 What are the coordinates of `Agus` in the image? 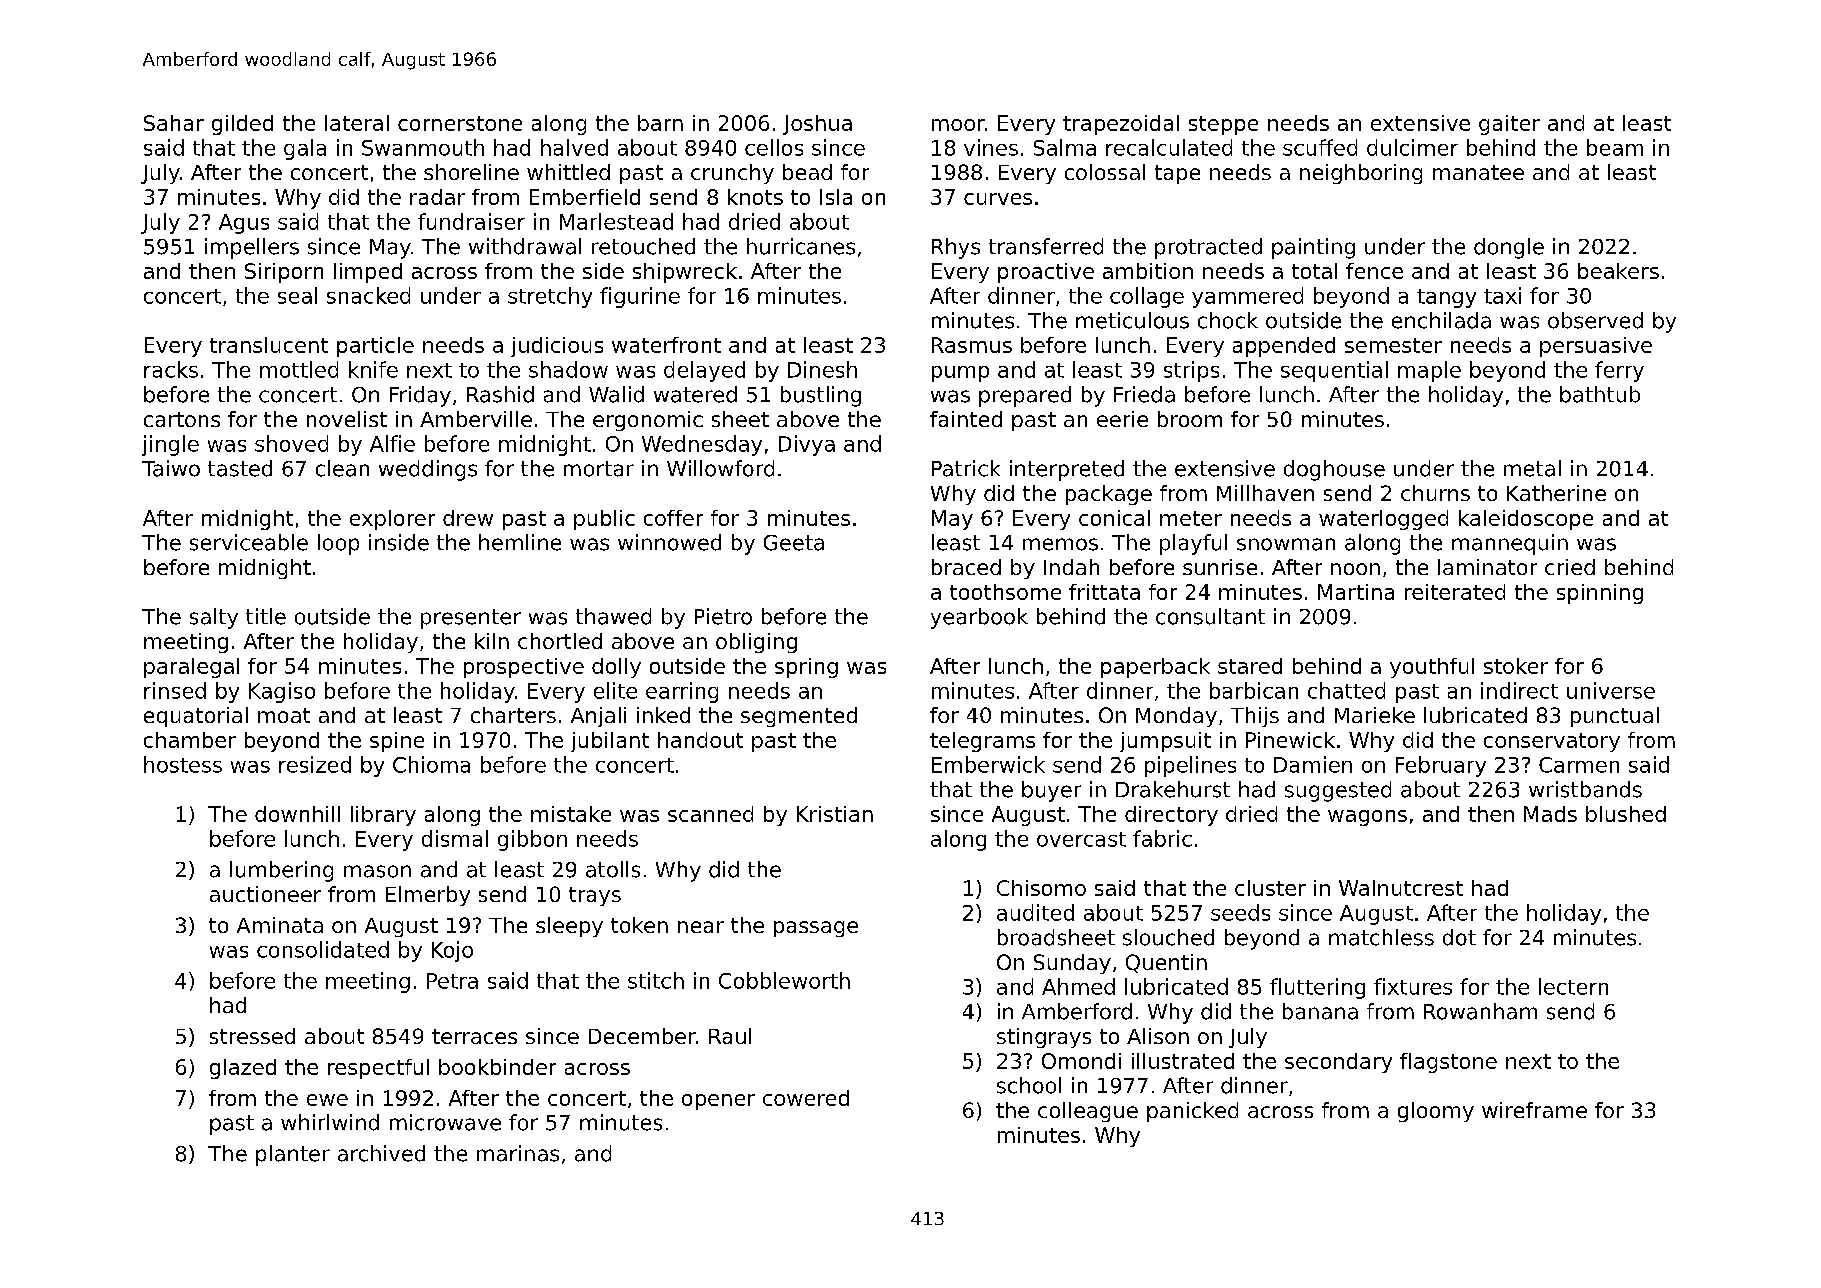 It's located at (244, 224).
